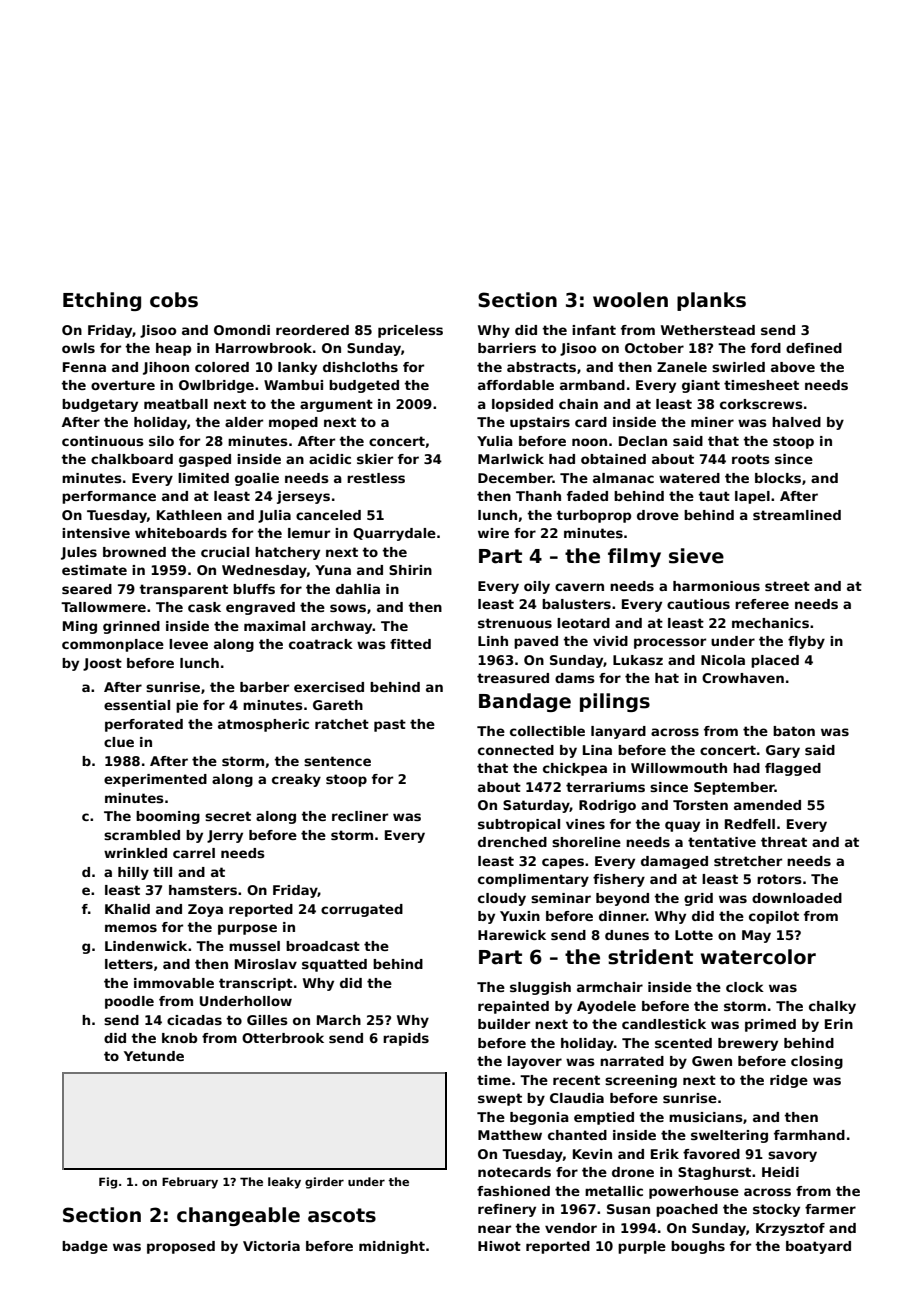 The width and height of the page is (924, 1308). What do you see at coordinates (615, 702) in the page?
I see `pilings` at bounding box center [615, 702].
